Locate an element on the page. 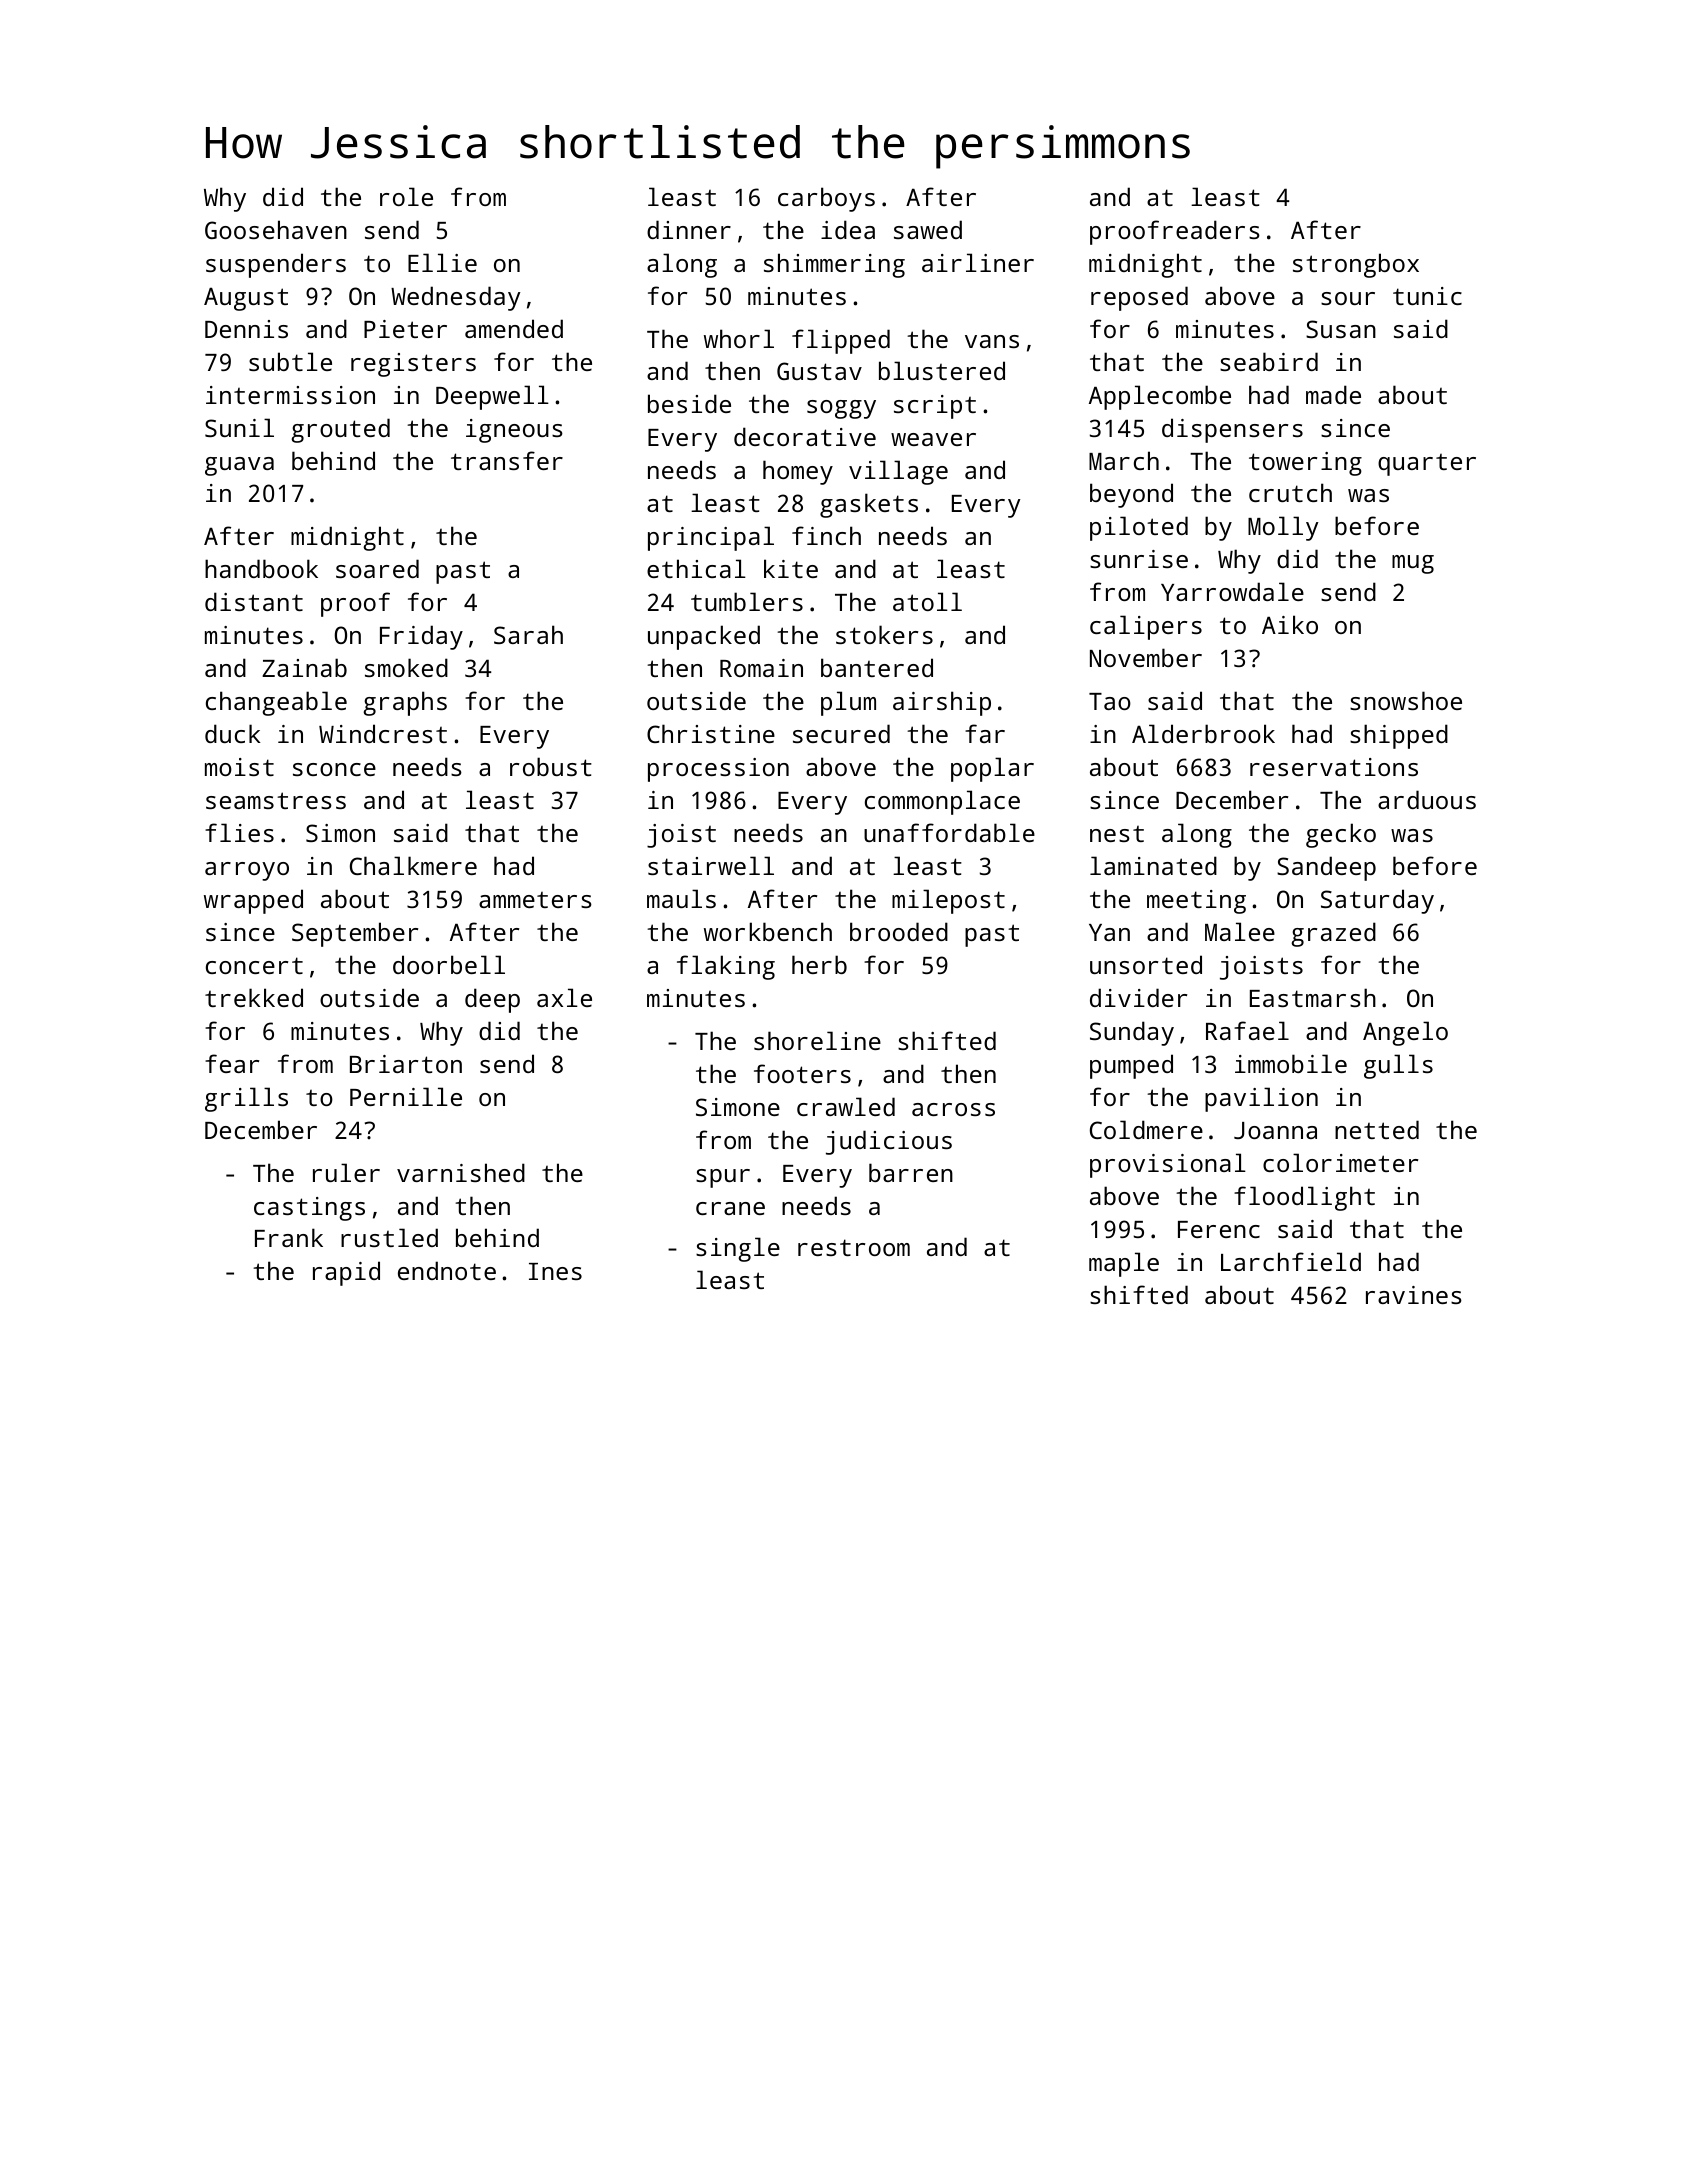 The image size is (1683, 2178). sawed is located at coordinates (928, 229).
